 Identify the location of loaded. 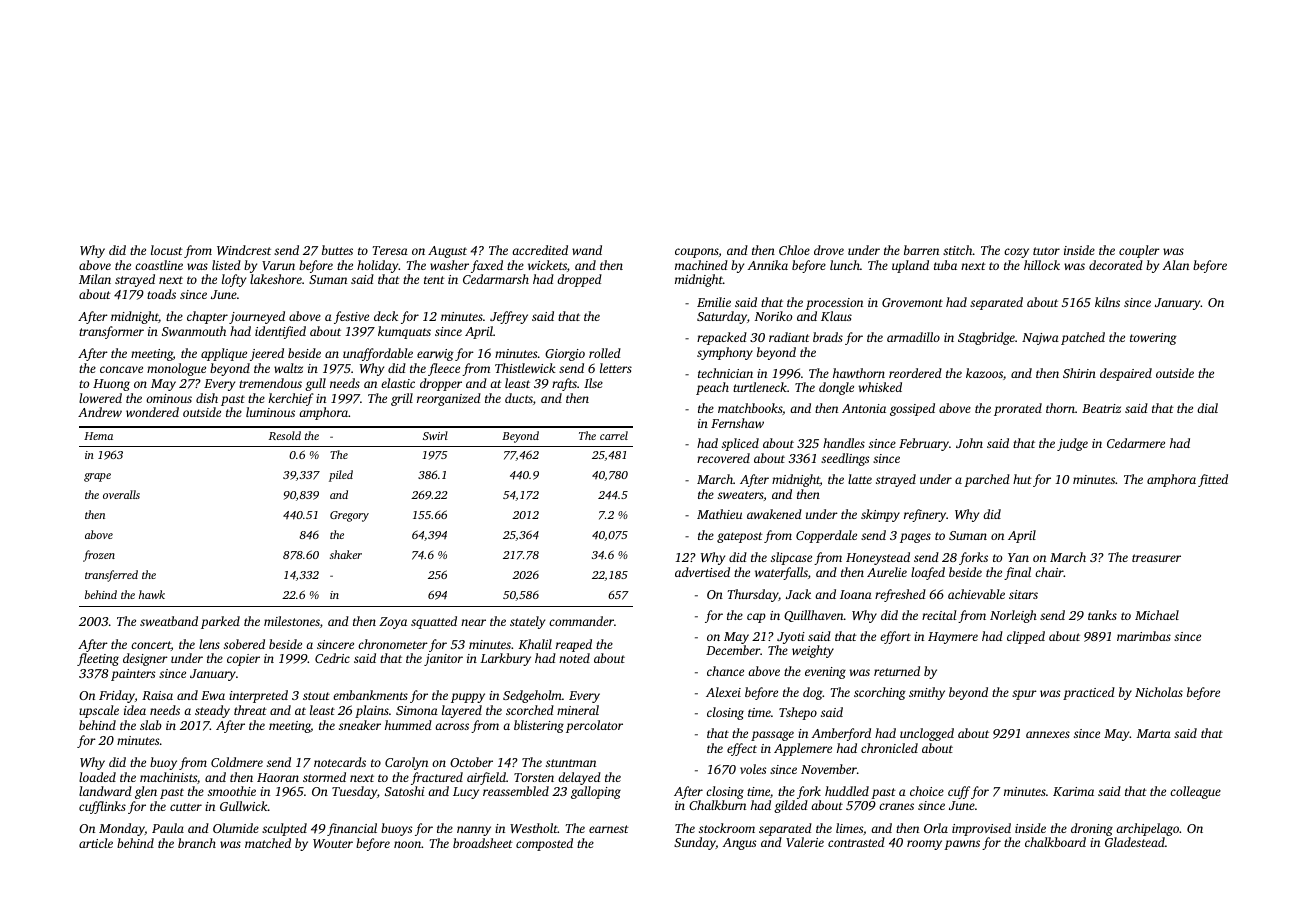
(97, 777).
